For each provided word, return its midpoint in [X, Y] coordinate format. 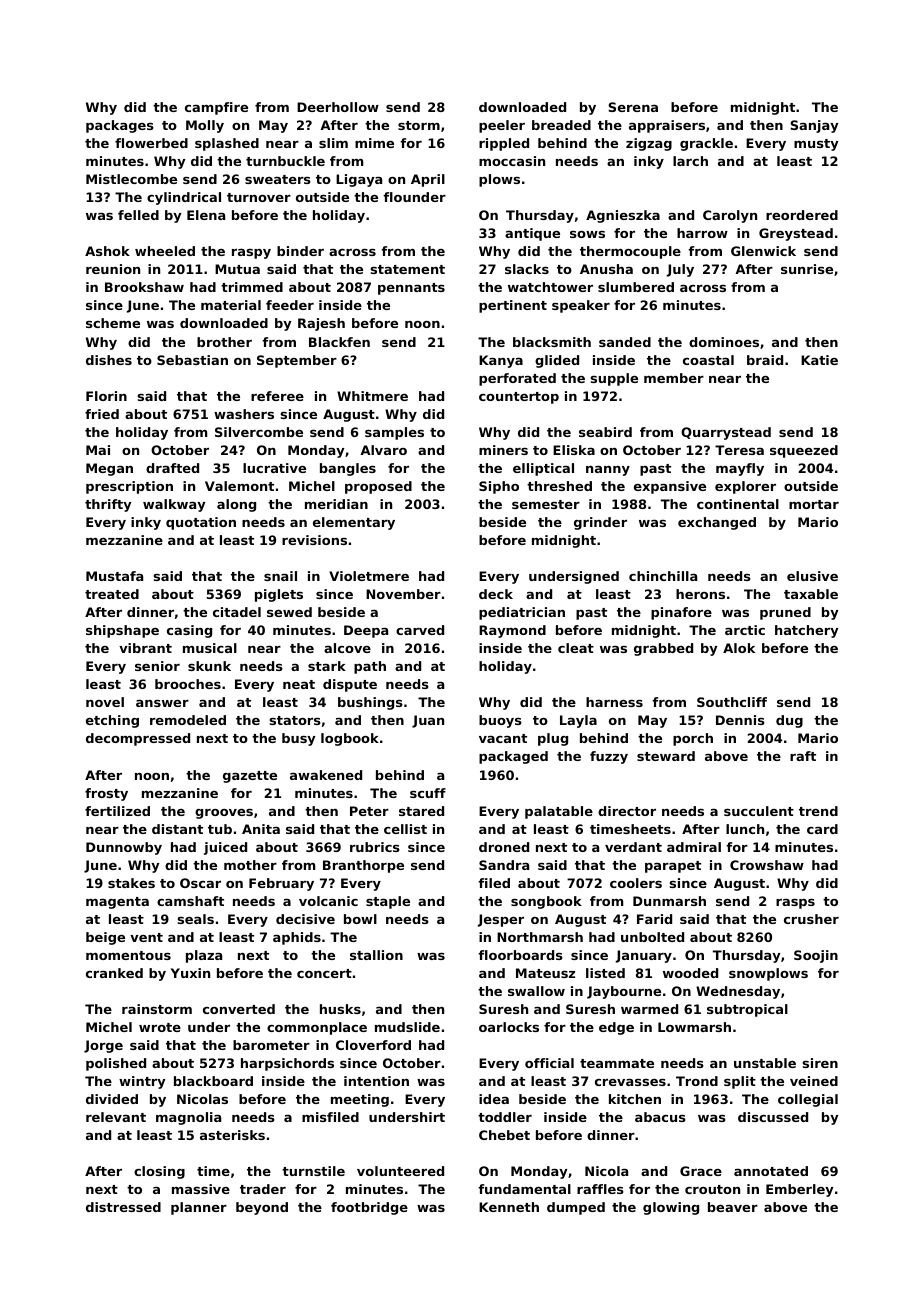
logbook [350, 739]
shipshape [122, 631]
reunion [113, 269]
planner [199, 1208]
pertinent [513, 306]
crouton [712, 1189]
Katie [819, 360]
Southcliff [732, 702]
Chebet [504, 1135]
